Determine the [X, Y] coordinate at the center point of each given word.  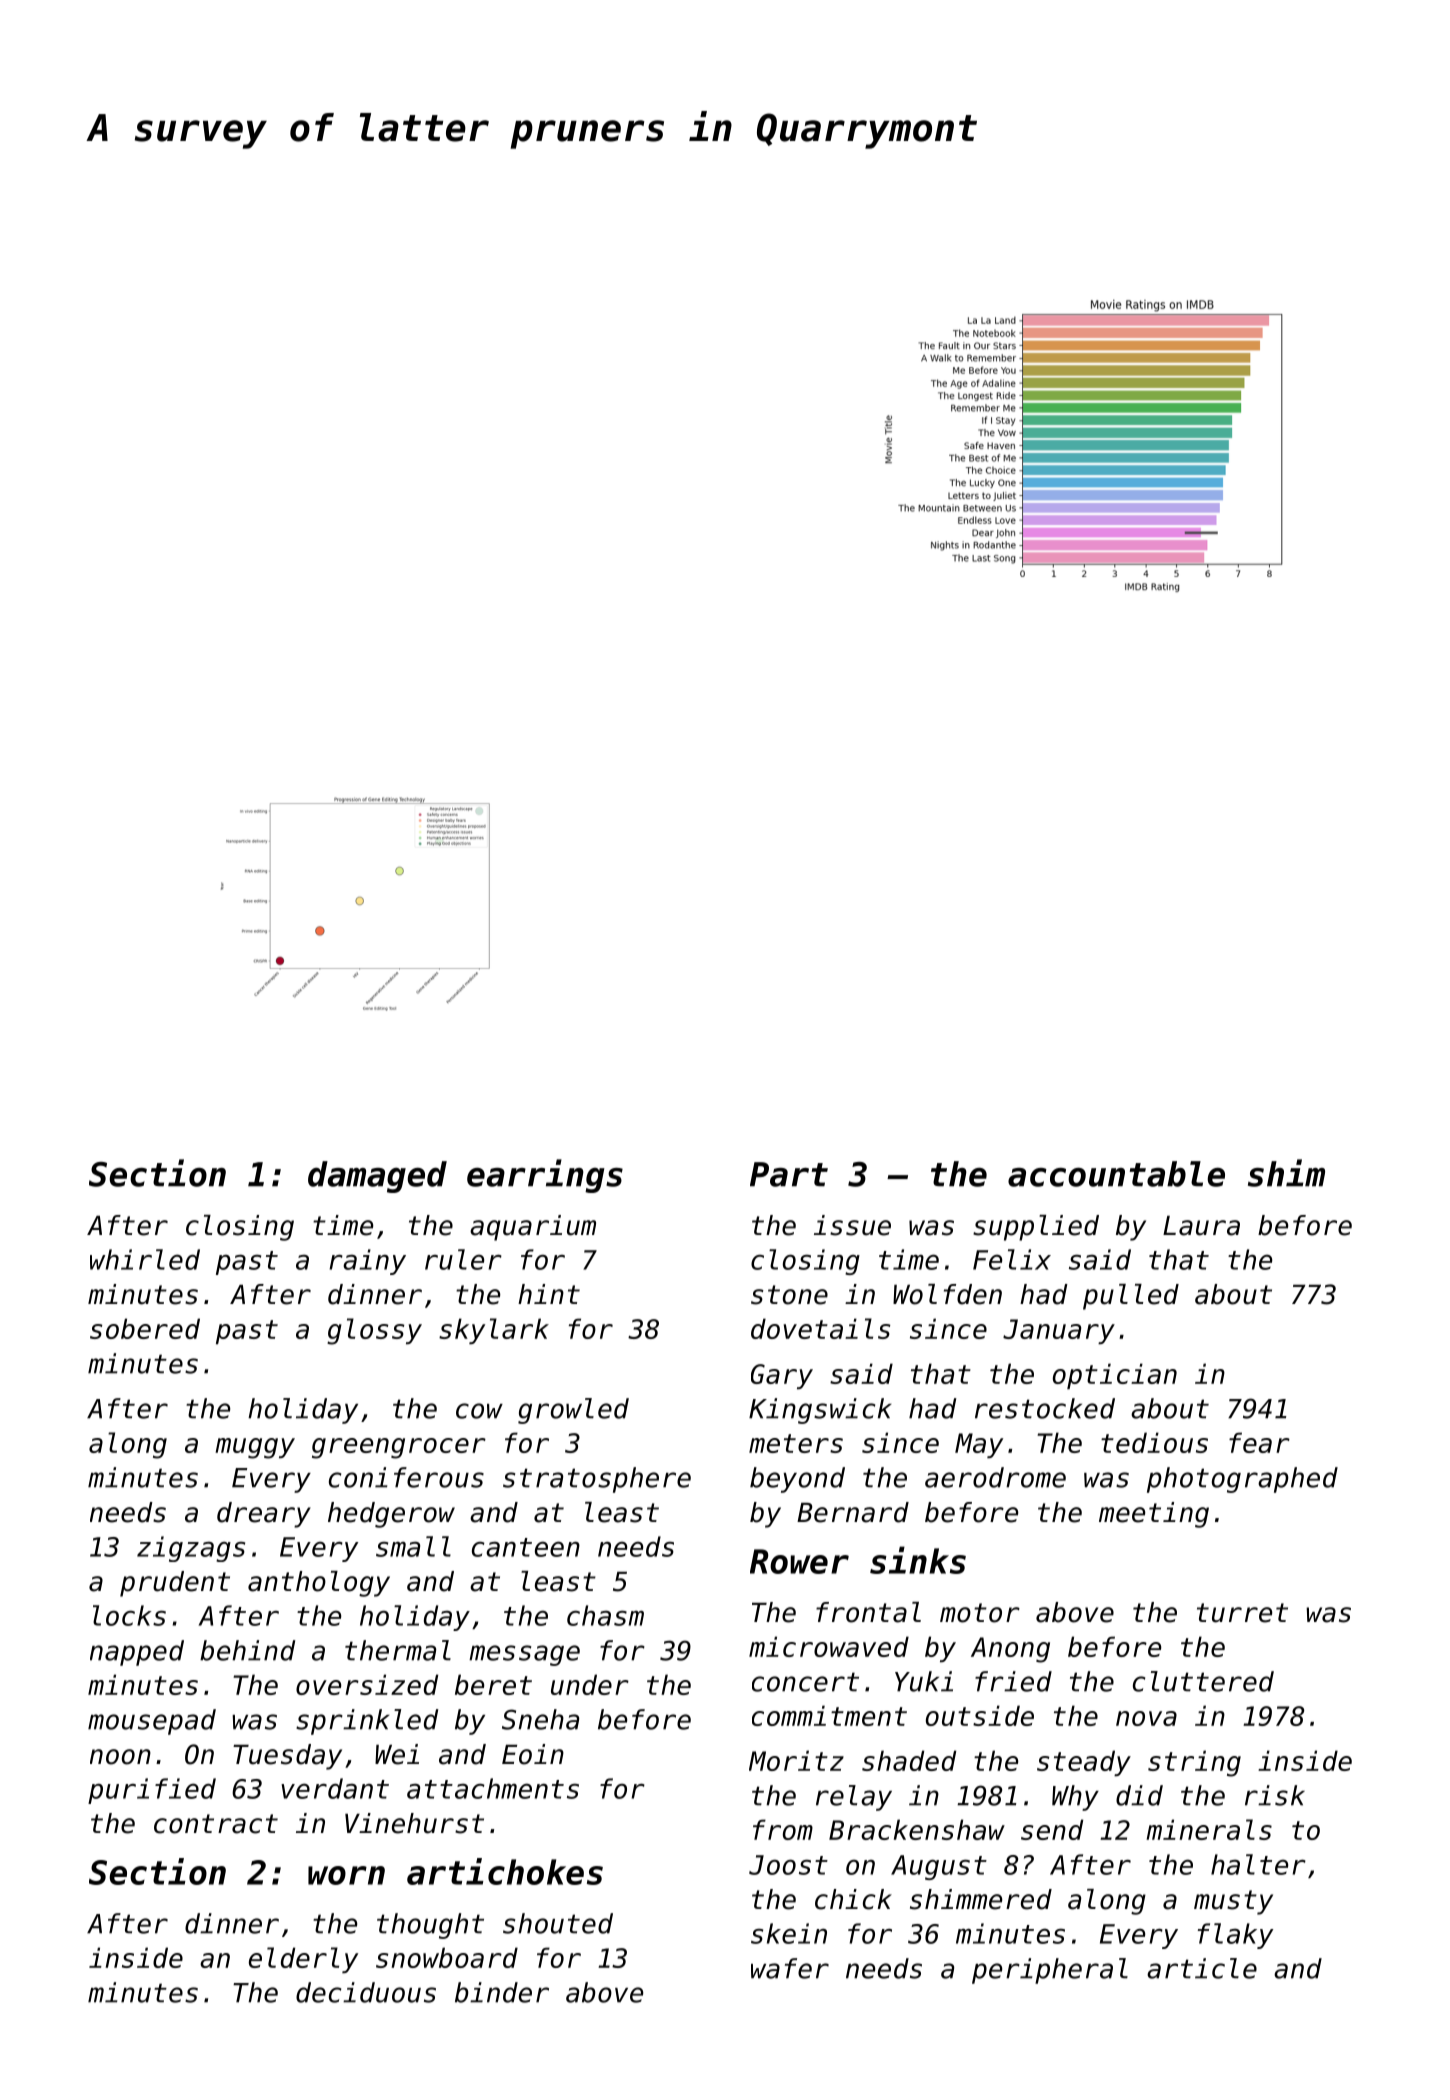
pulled [1131, 1297]
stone [789, 1295]
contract [216, 1824]
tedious [1154, 1442]
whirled [145, 1259]
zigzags [191, 1549]
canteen [526, 1547]
